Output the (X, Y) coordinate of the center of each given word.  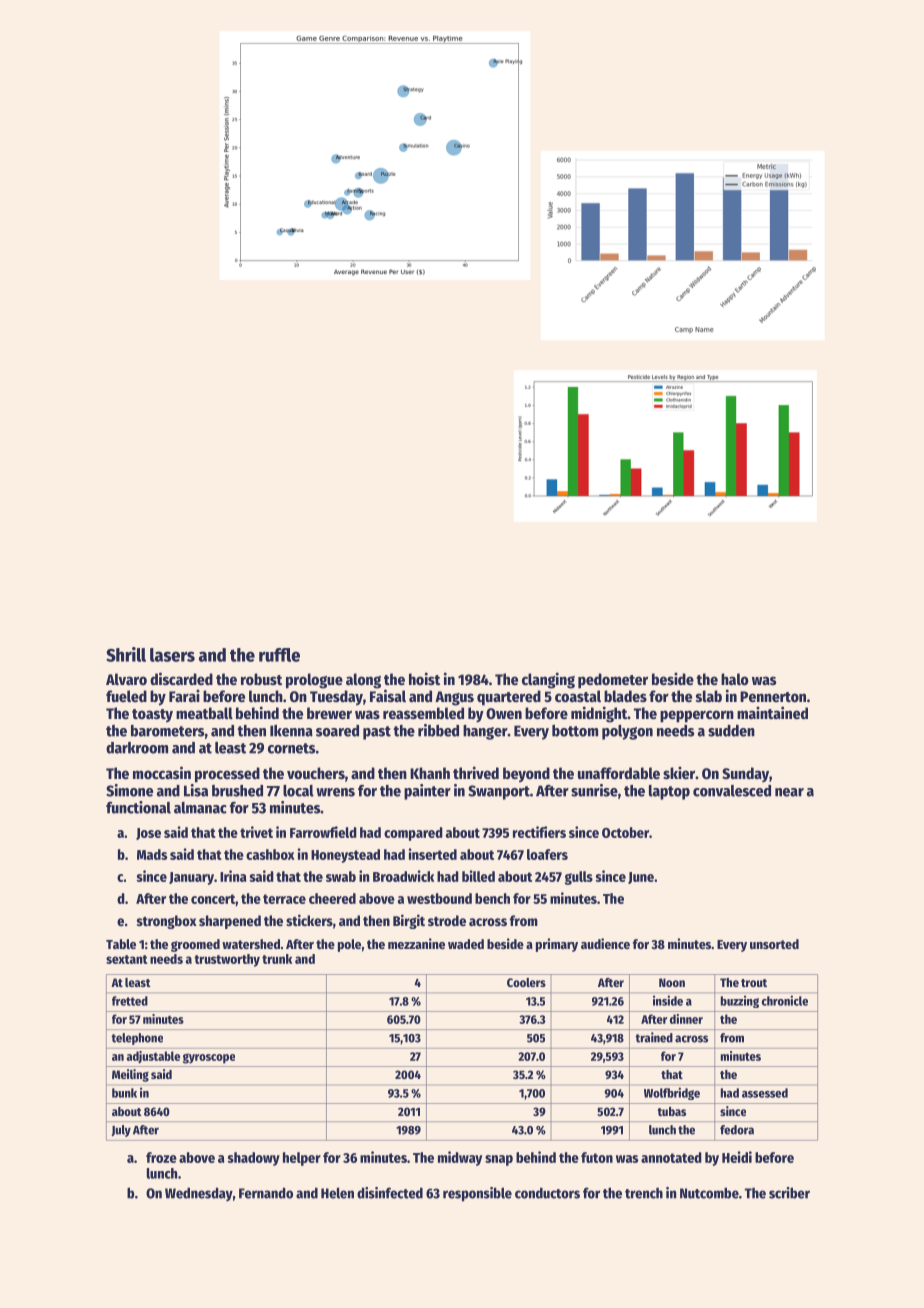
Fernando (266, 1193)
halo (735, 679)
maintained (772, 712)
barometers (167, 731)
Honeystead (345, 856)
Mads (152, 854)
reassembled (423, 713)
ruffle (279, 655)
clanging (548, 680)
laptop (669, 792)
